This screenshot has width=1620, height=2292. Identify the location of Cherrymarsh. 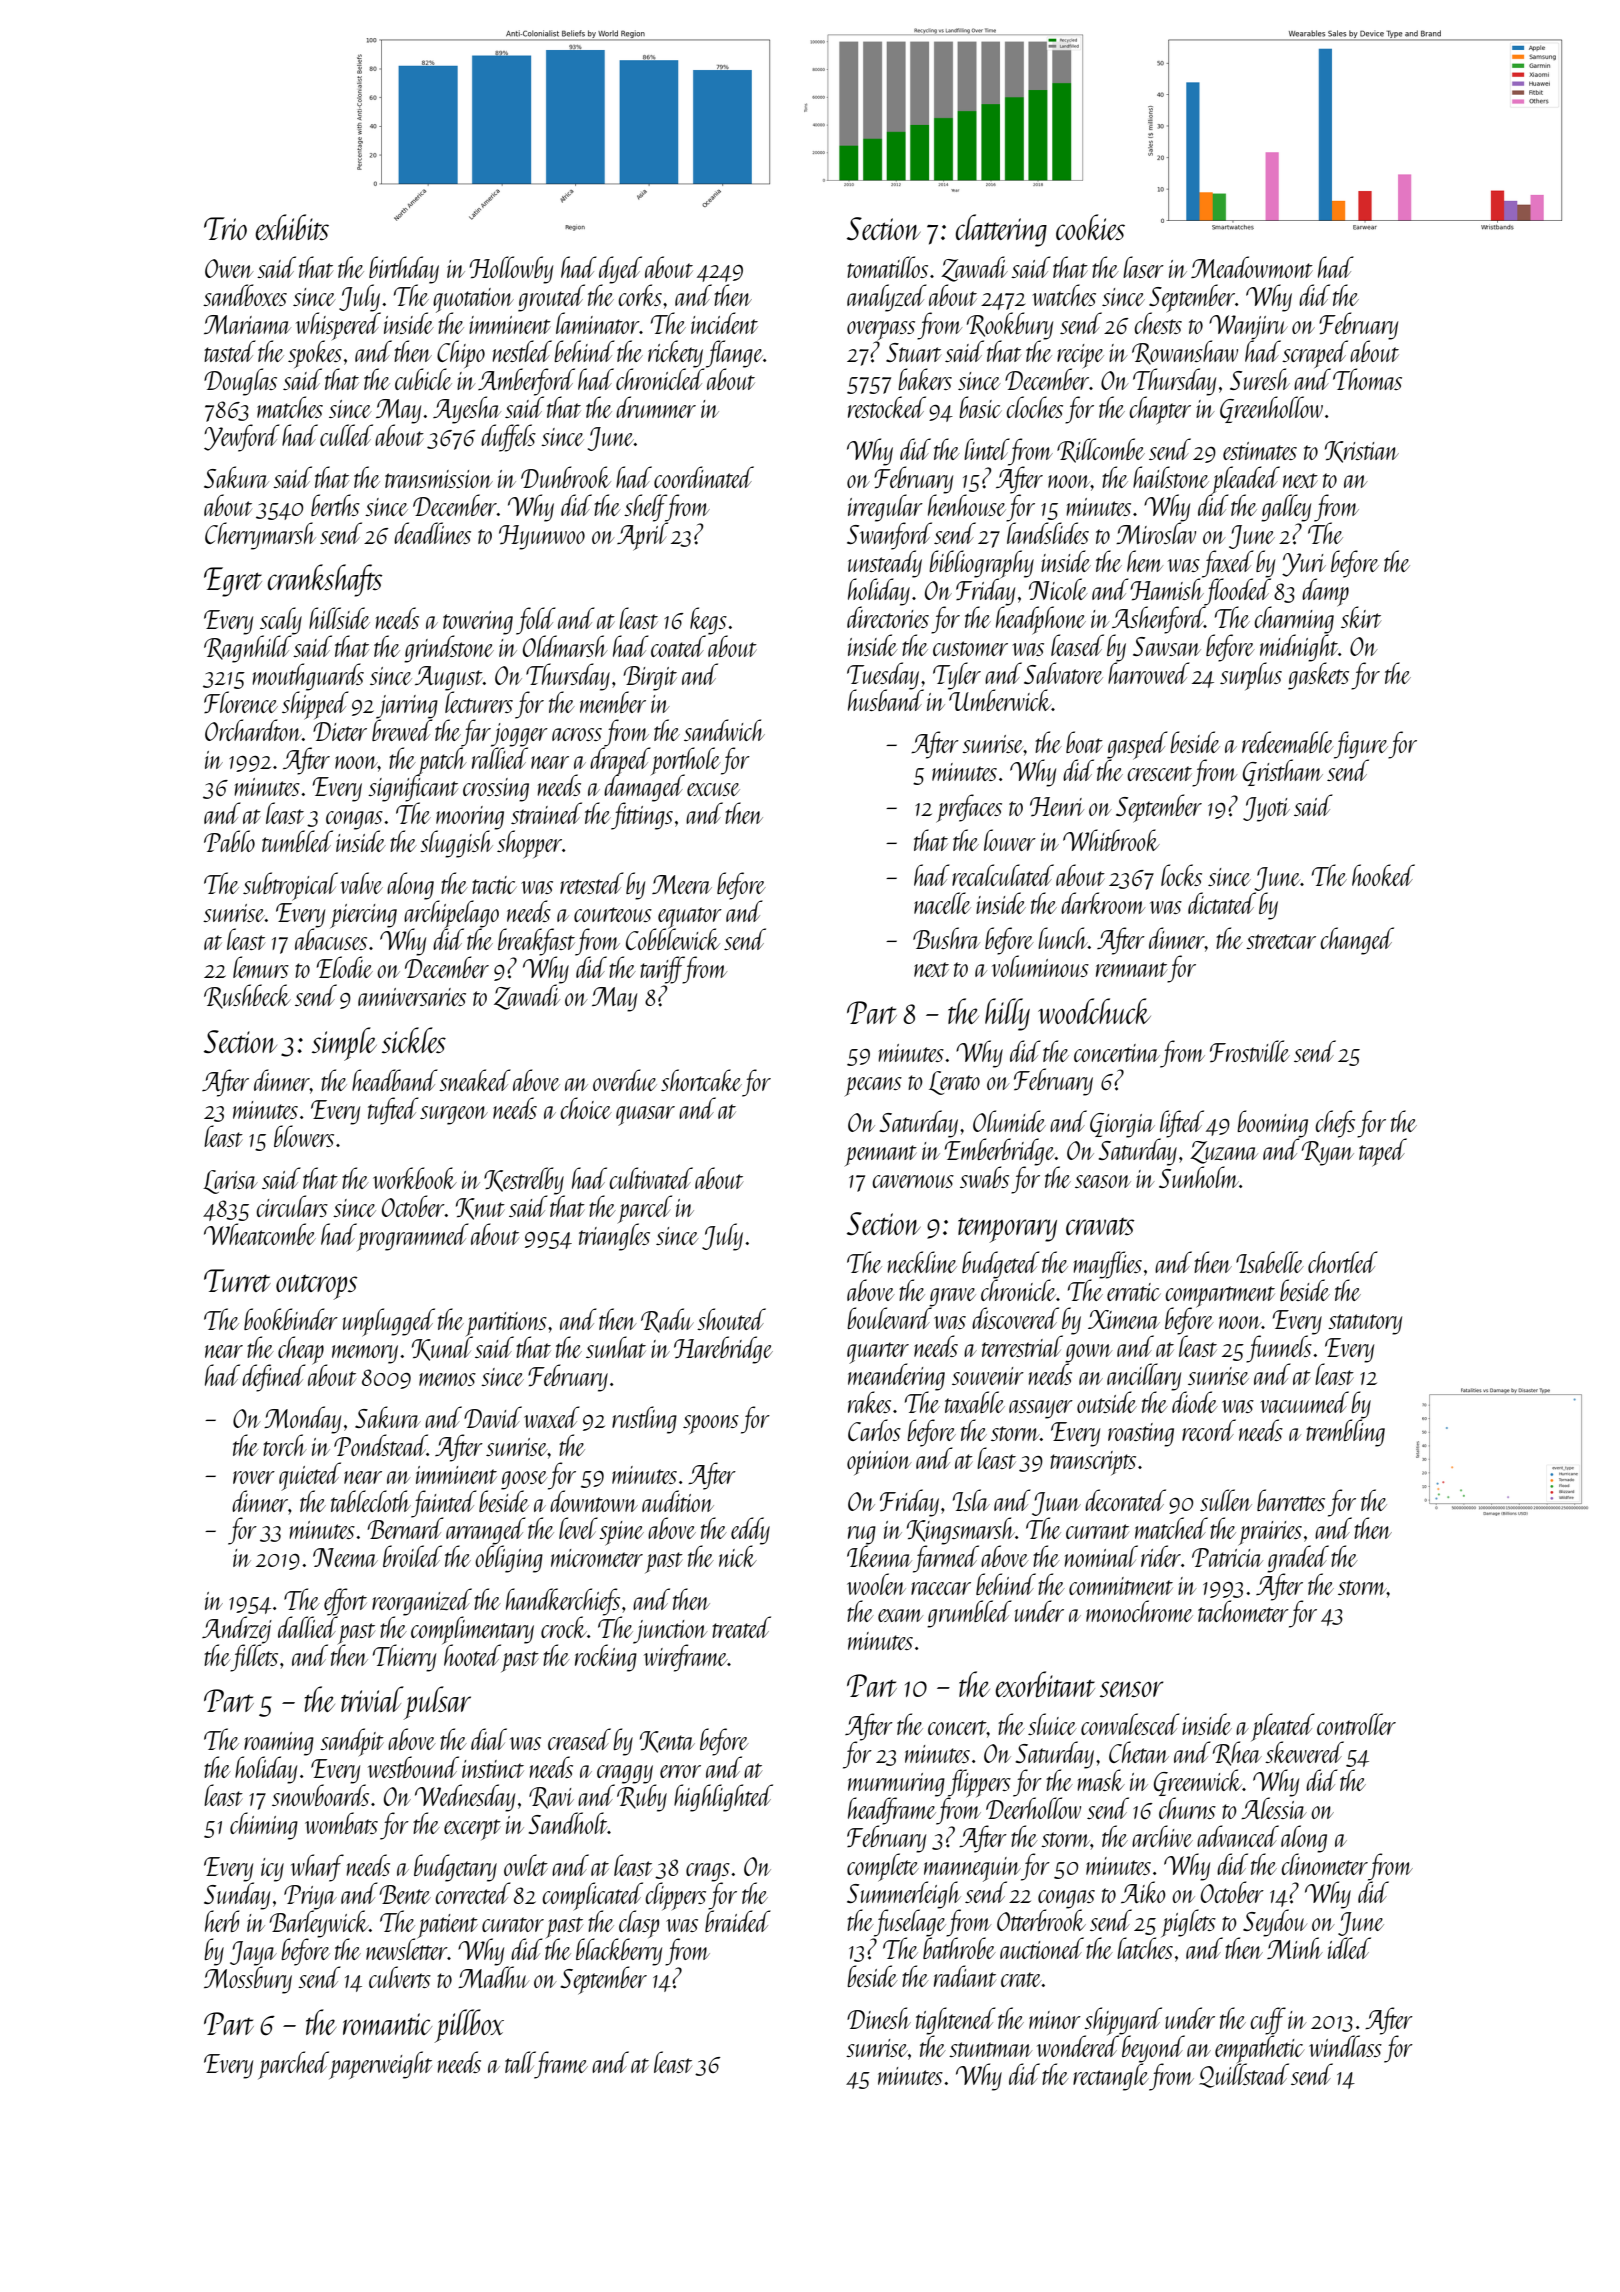
(260, 536).
